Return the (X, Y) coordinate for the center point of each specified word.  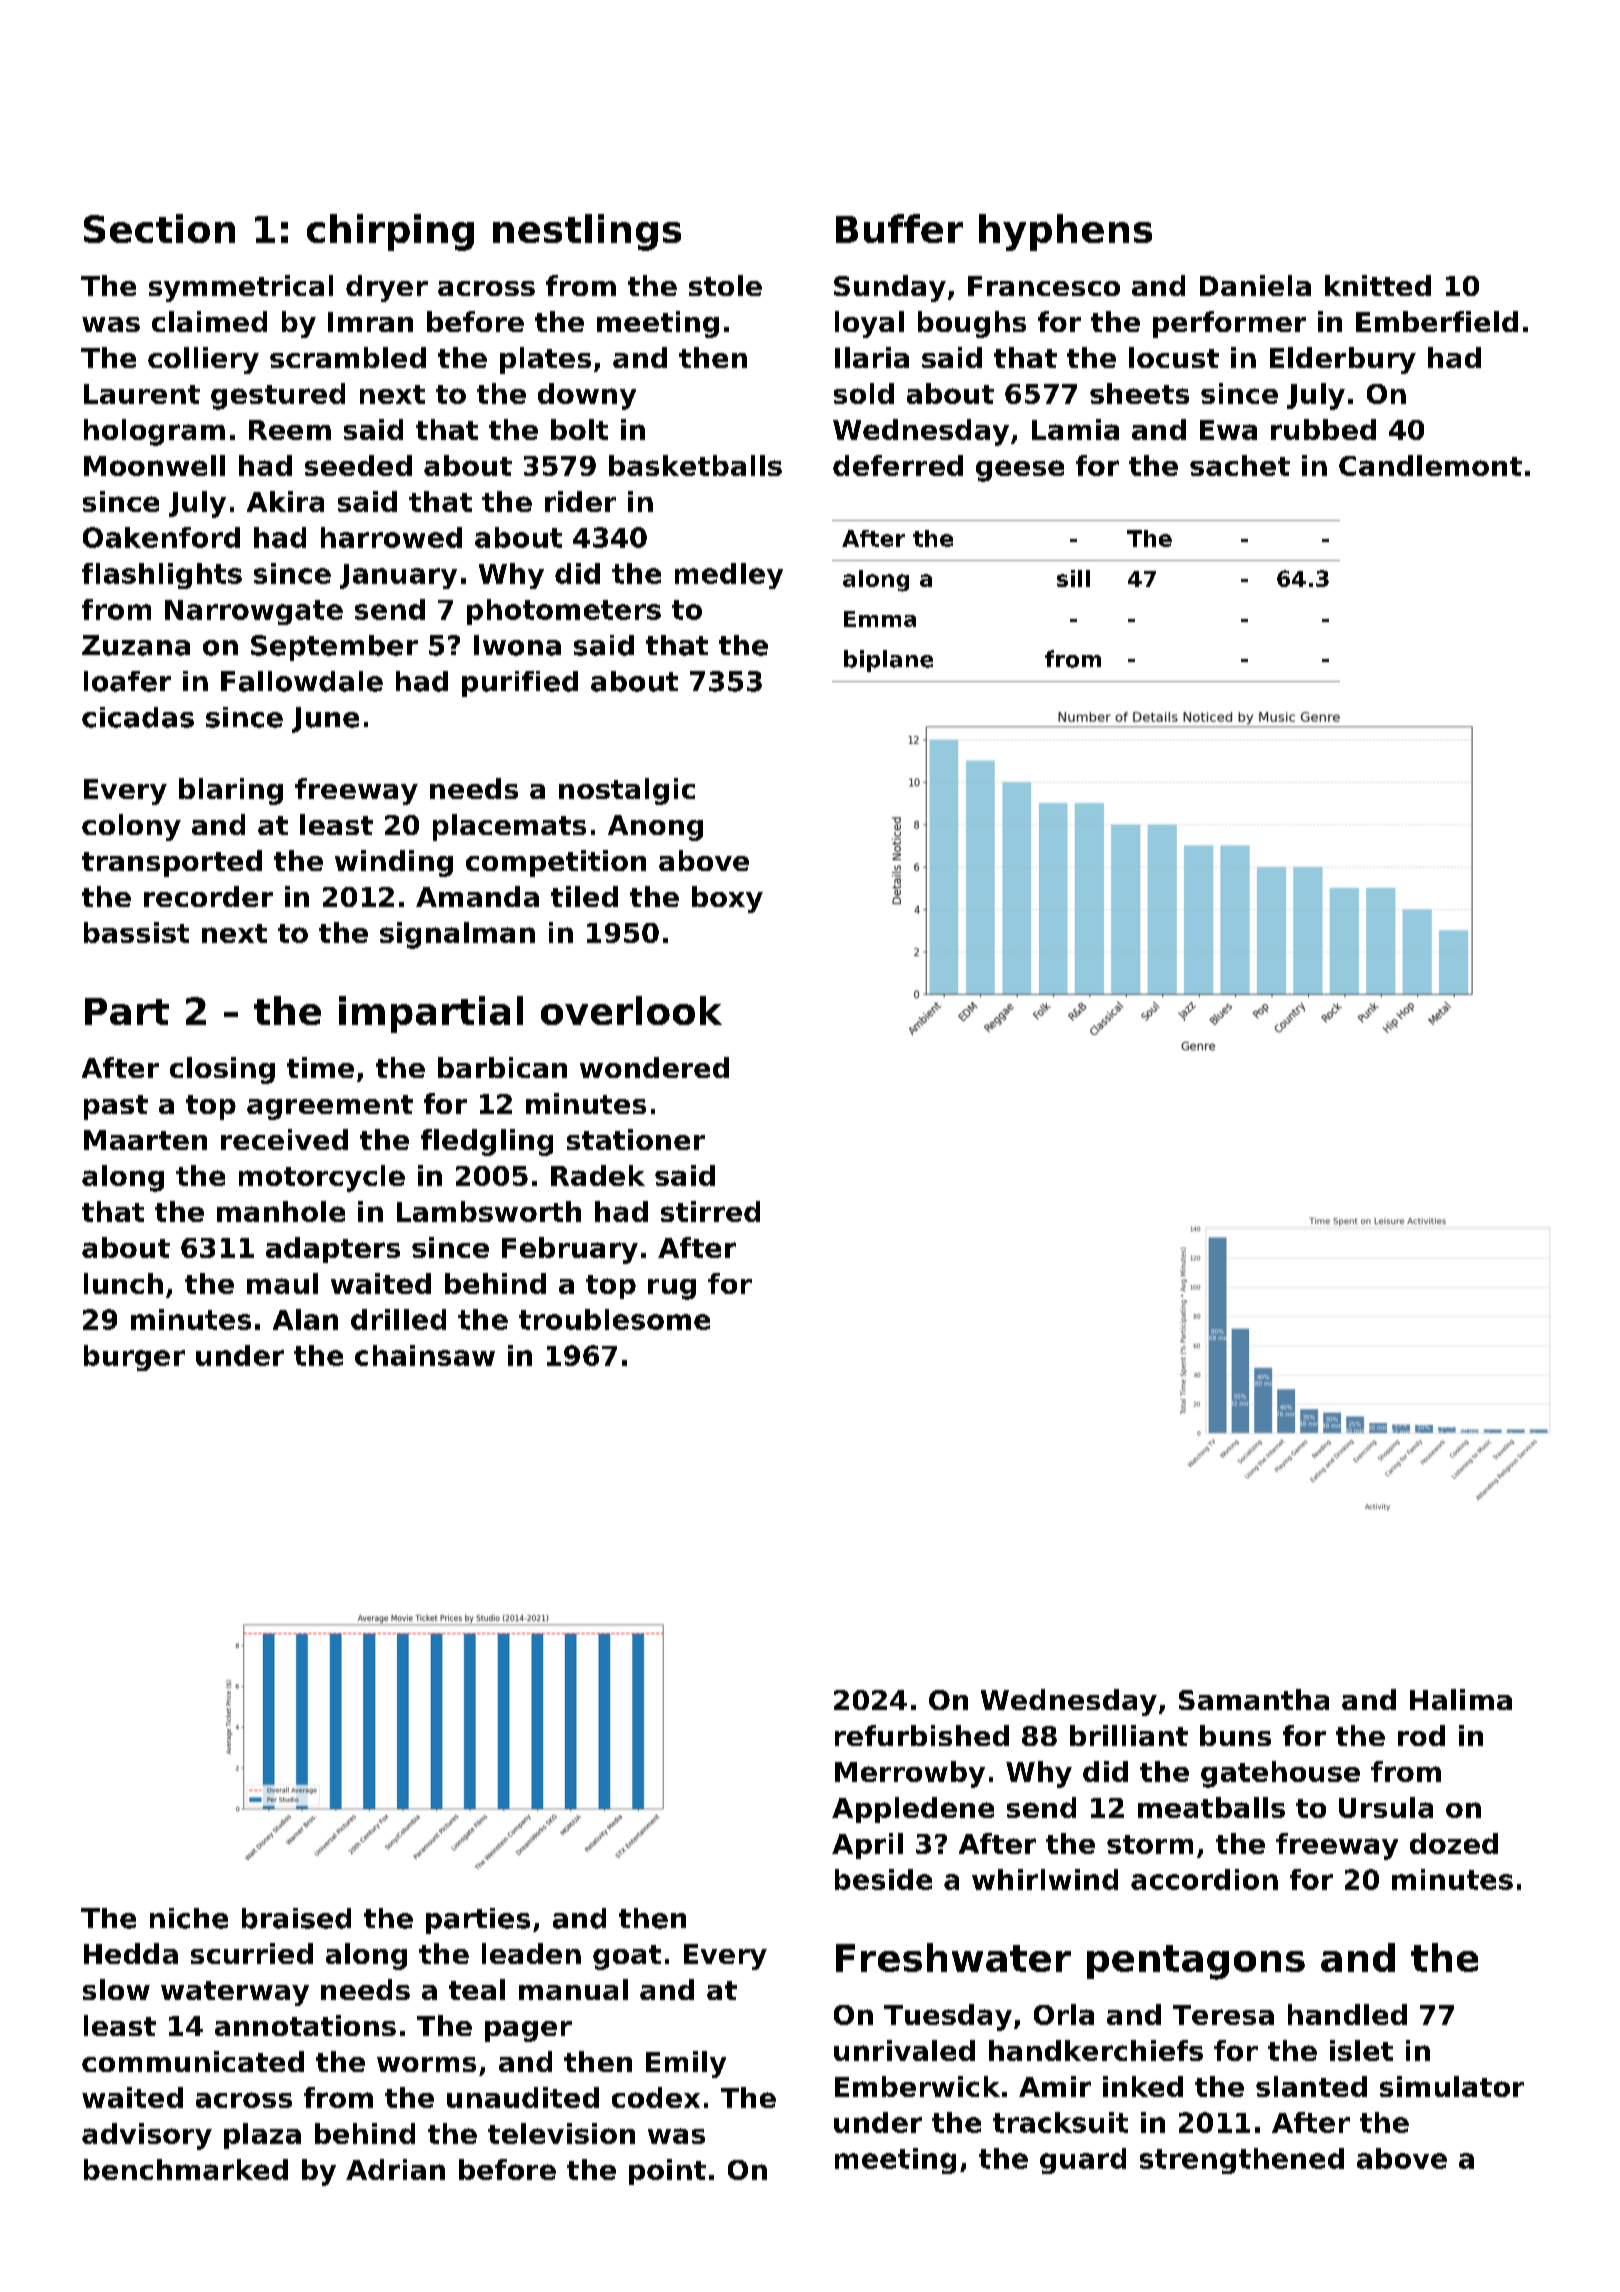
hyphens (1065, 232)
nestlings (587, 232)
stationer (636, 1139)
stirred (710, 1211)
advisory (147, 2136)
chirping (390, 232)
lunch (123, 1283)
